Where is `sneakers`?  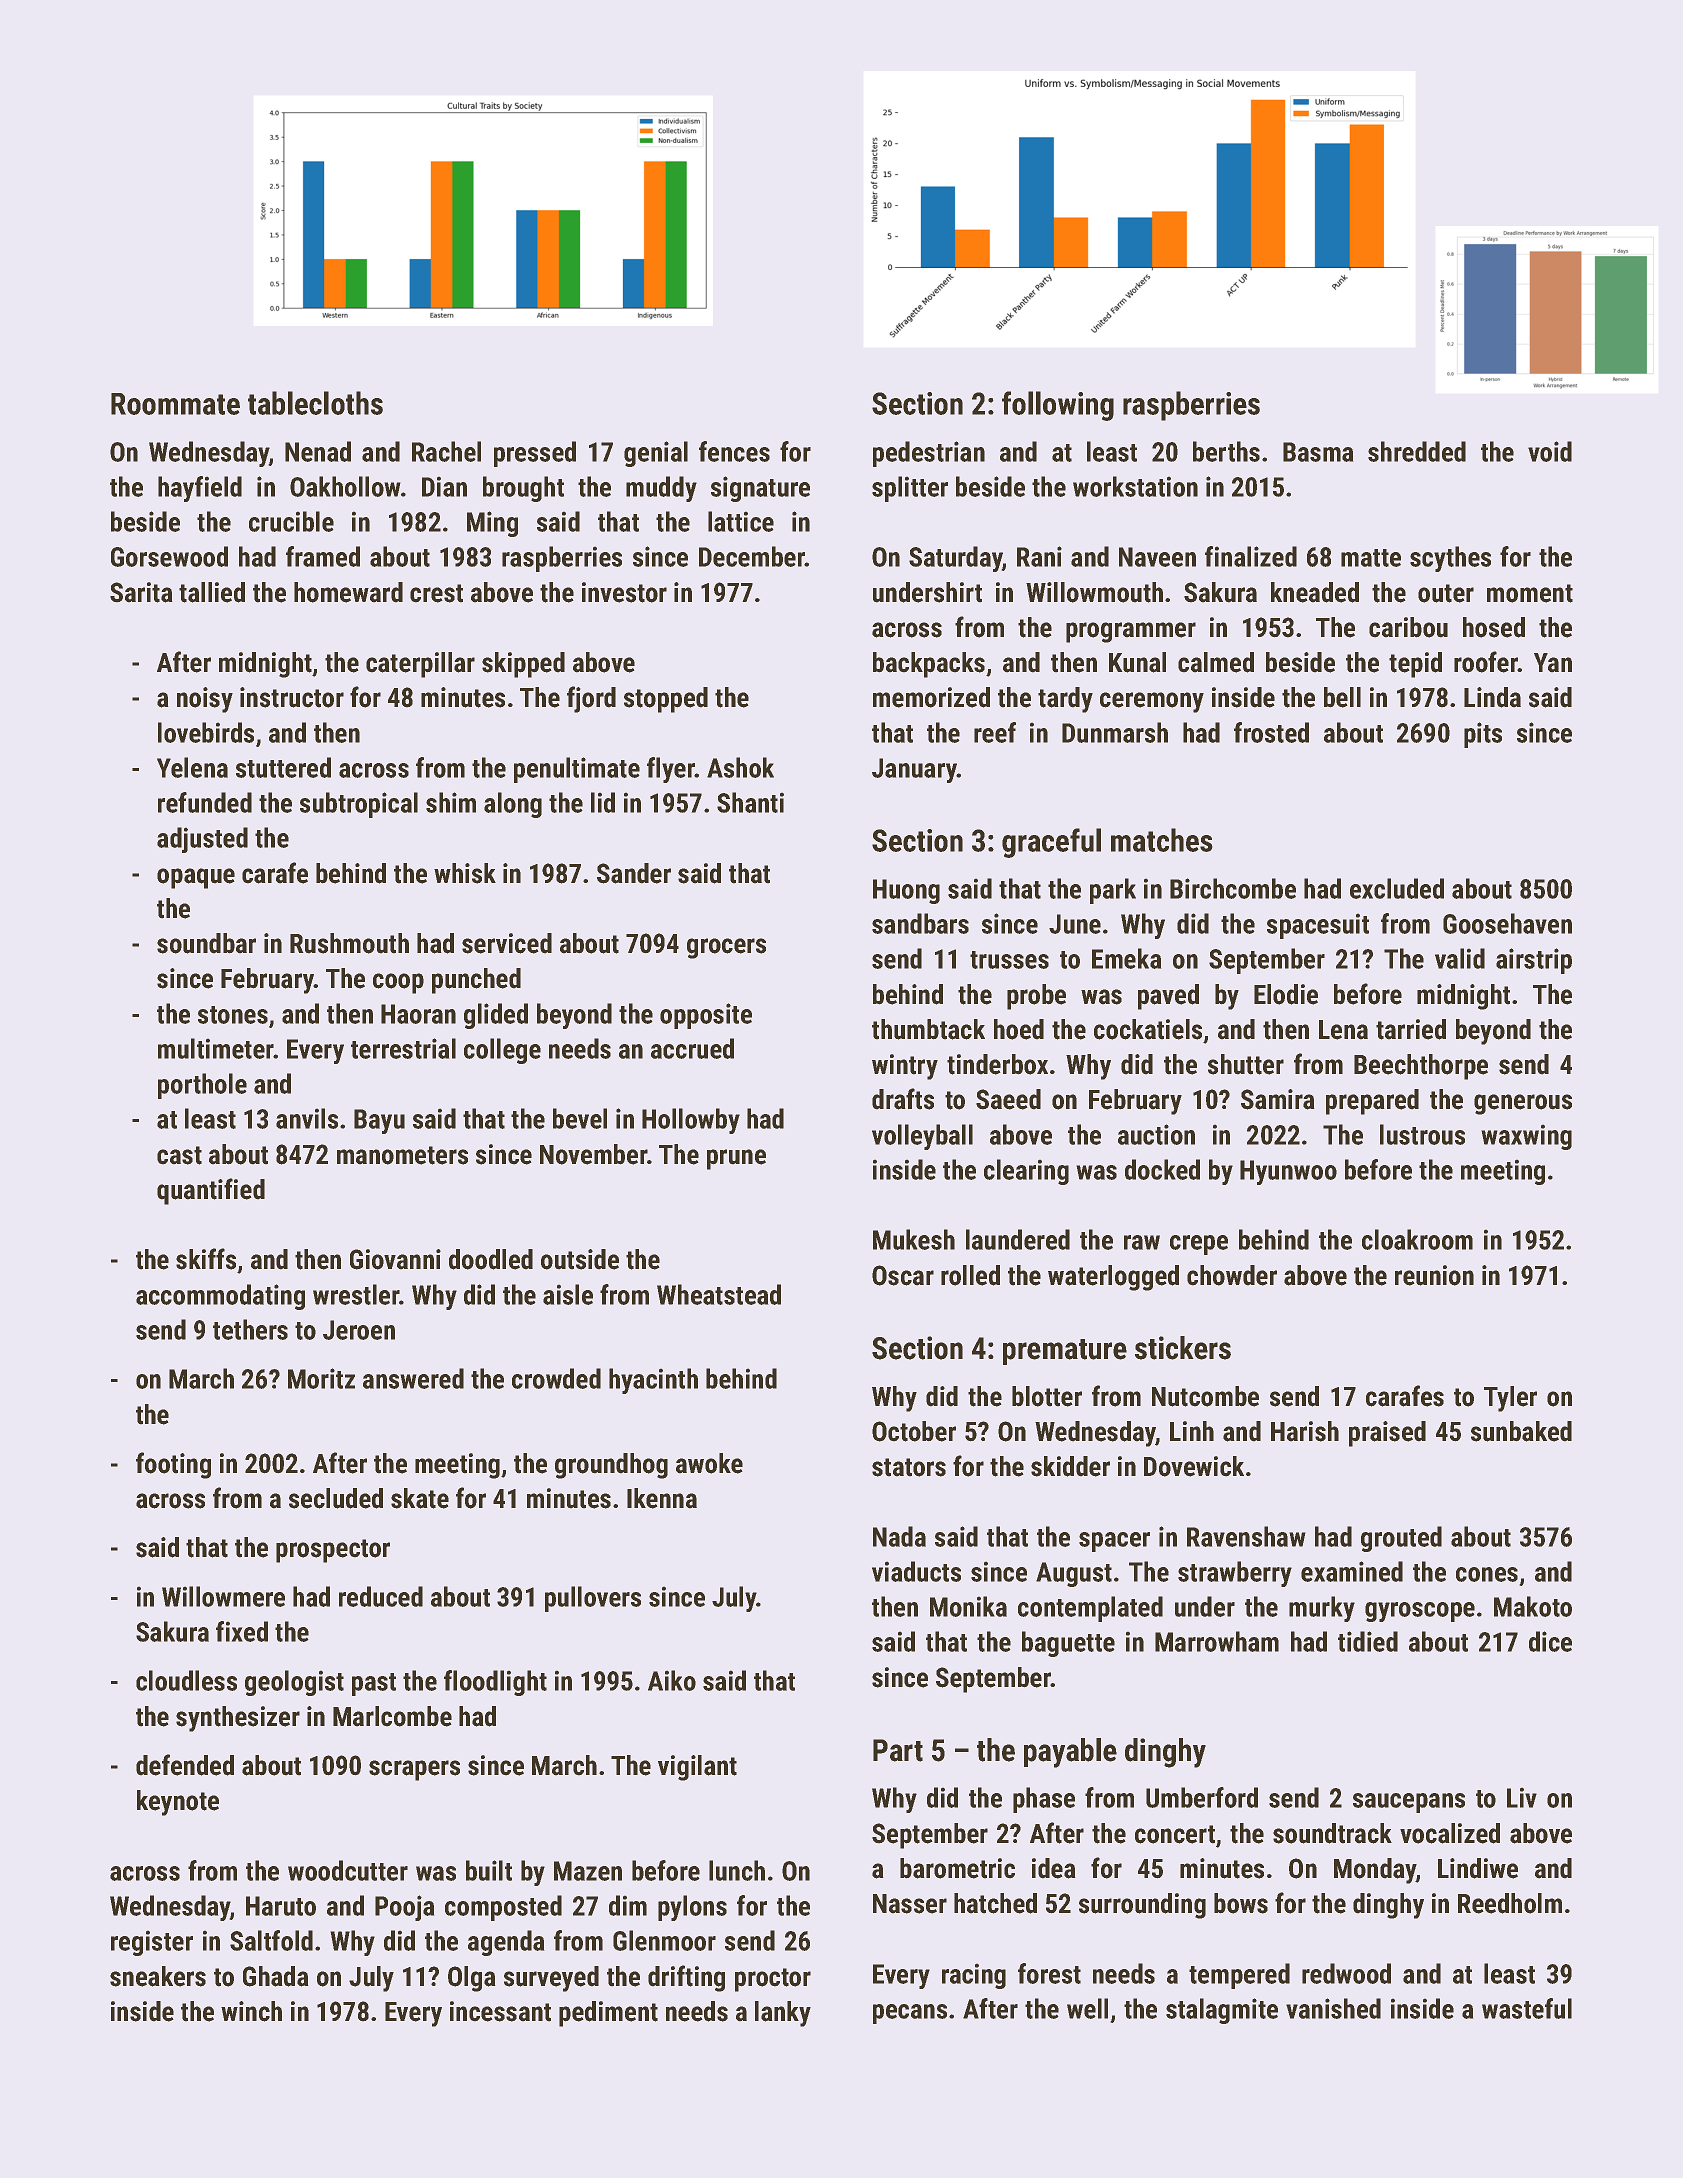 sneakers is located at coordinates (158, 1976).
